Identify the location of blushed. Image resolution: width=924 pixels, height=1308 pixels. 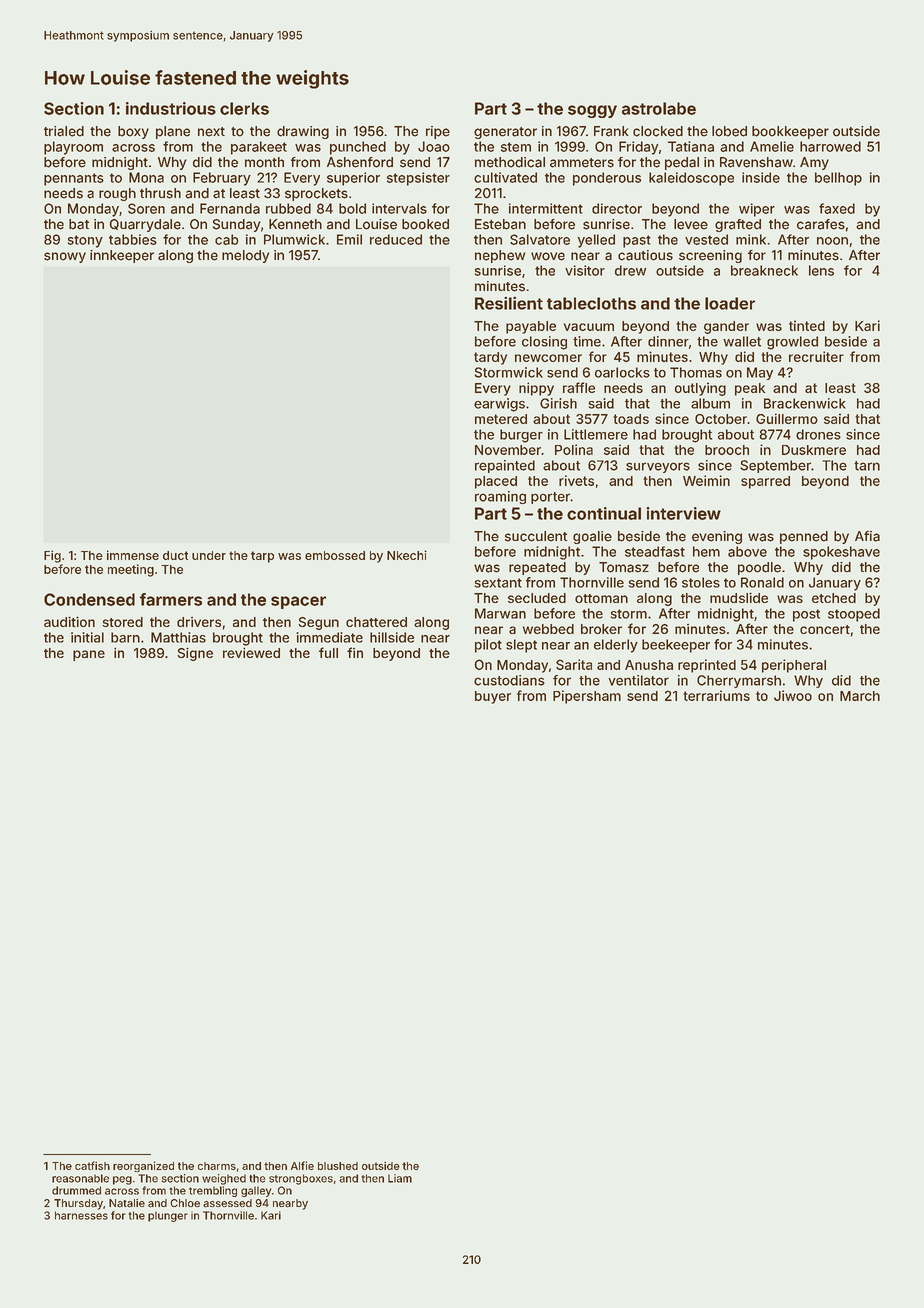
(338, 1166).
